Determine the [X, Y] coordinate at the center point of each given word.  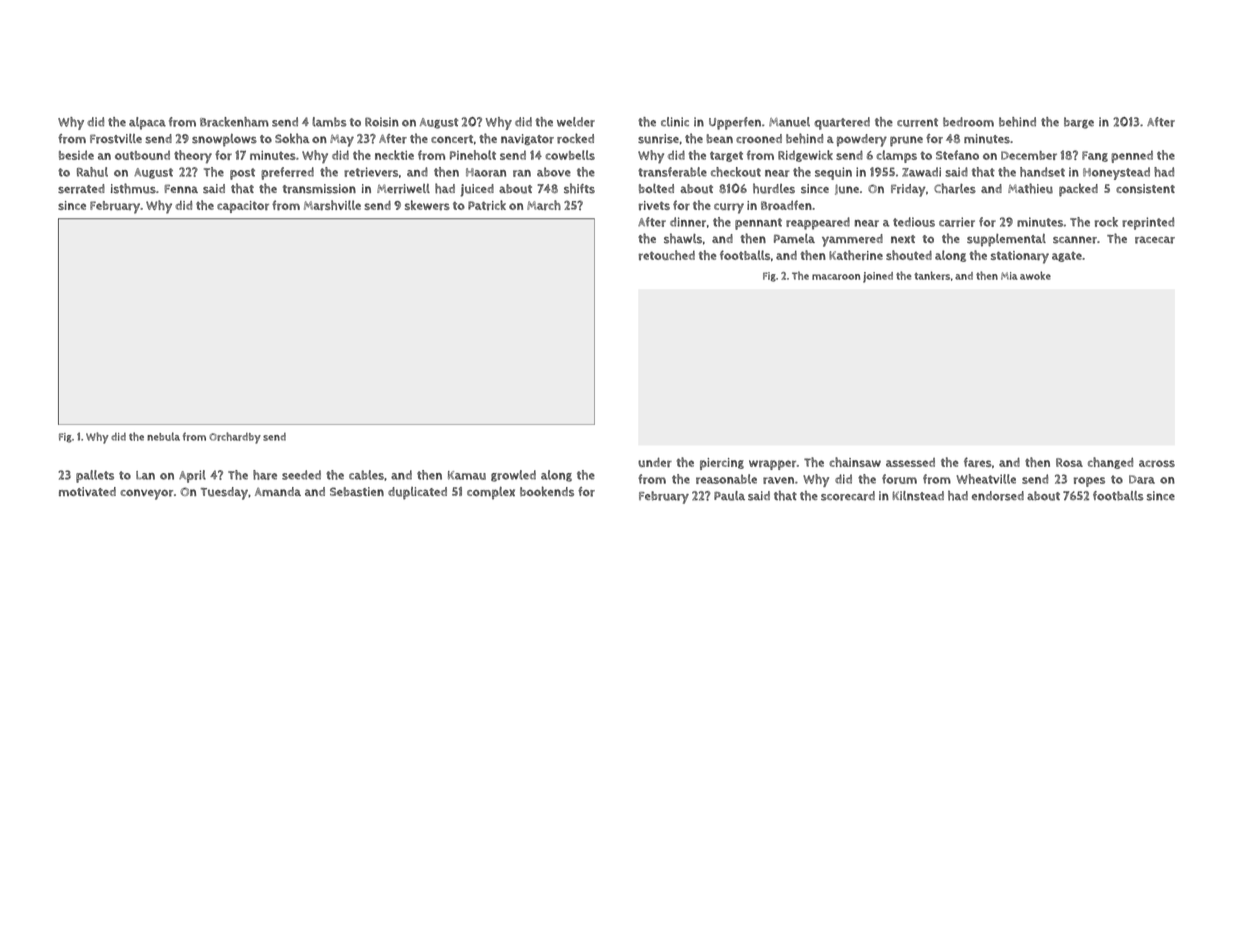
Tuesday [224, 493]
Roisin [382, 122]
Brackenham [234, 122]
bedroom [968, 122]
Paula [729, 496]
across [1157, 463]
